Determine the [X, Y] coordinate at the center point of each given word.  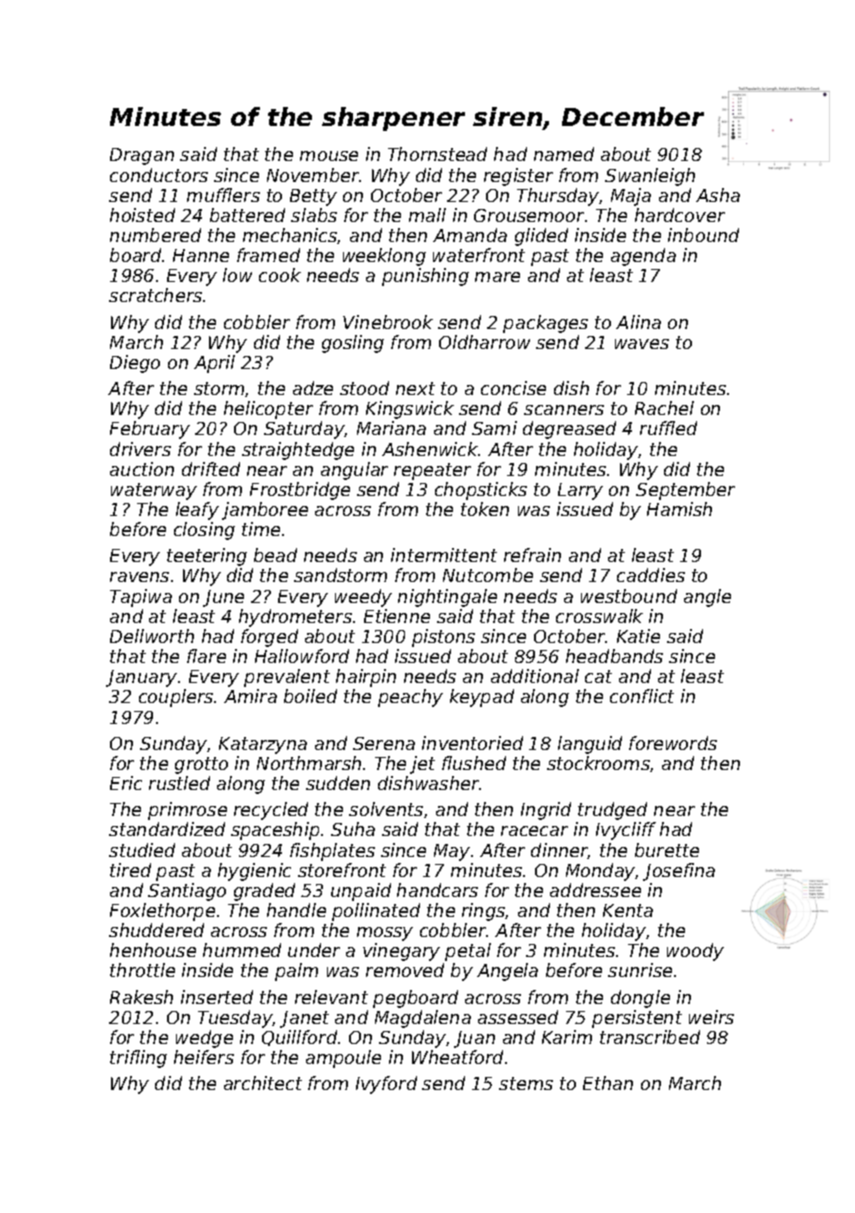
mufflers [223, 195]
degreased [569, 430]
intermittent [444, 555]
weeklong [384, 257]
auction [142, 469]
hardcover [680, 215]
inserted [217, 997]
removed [405, 970]
